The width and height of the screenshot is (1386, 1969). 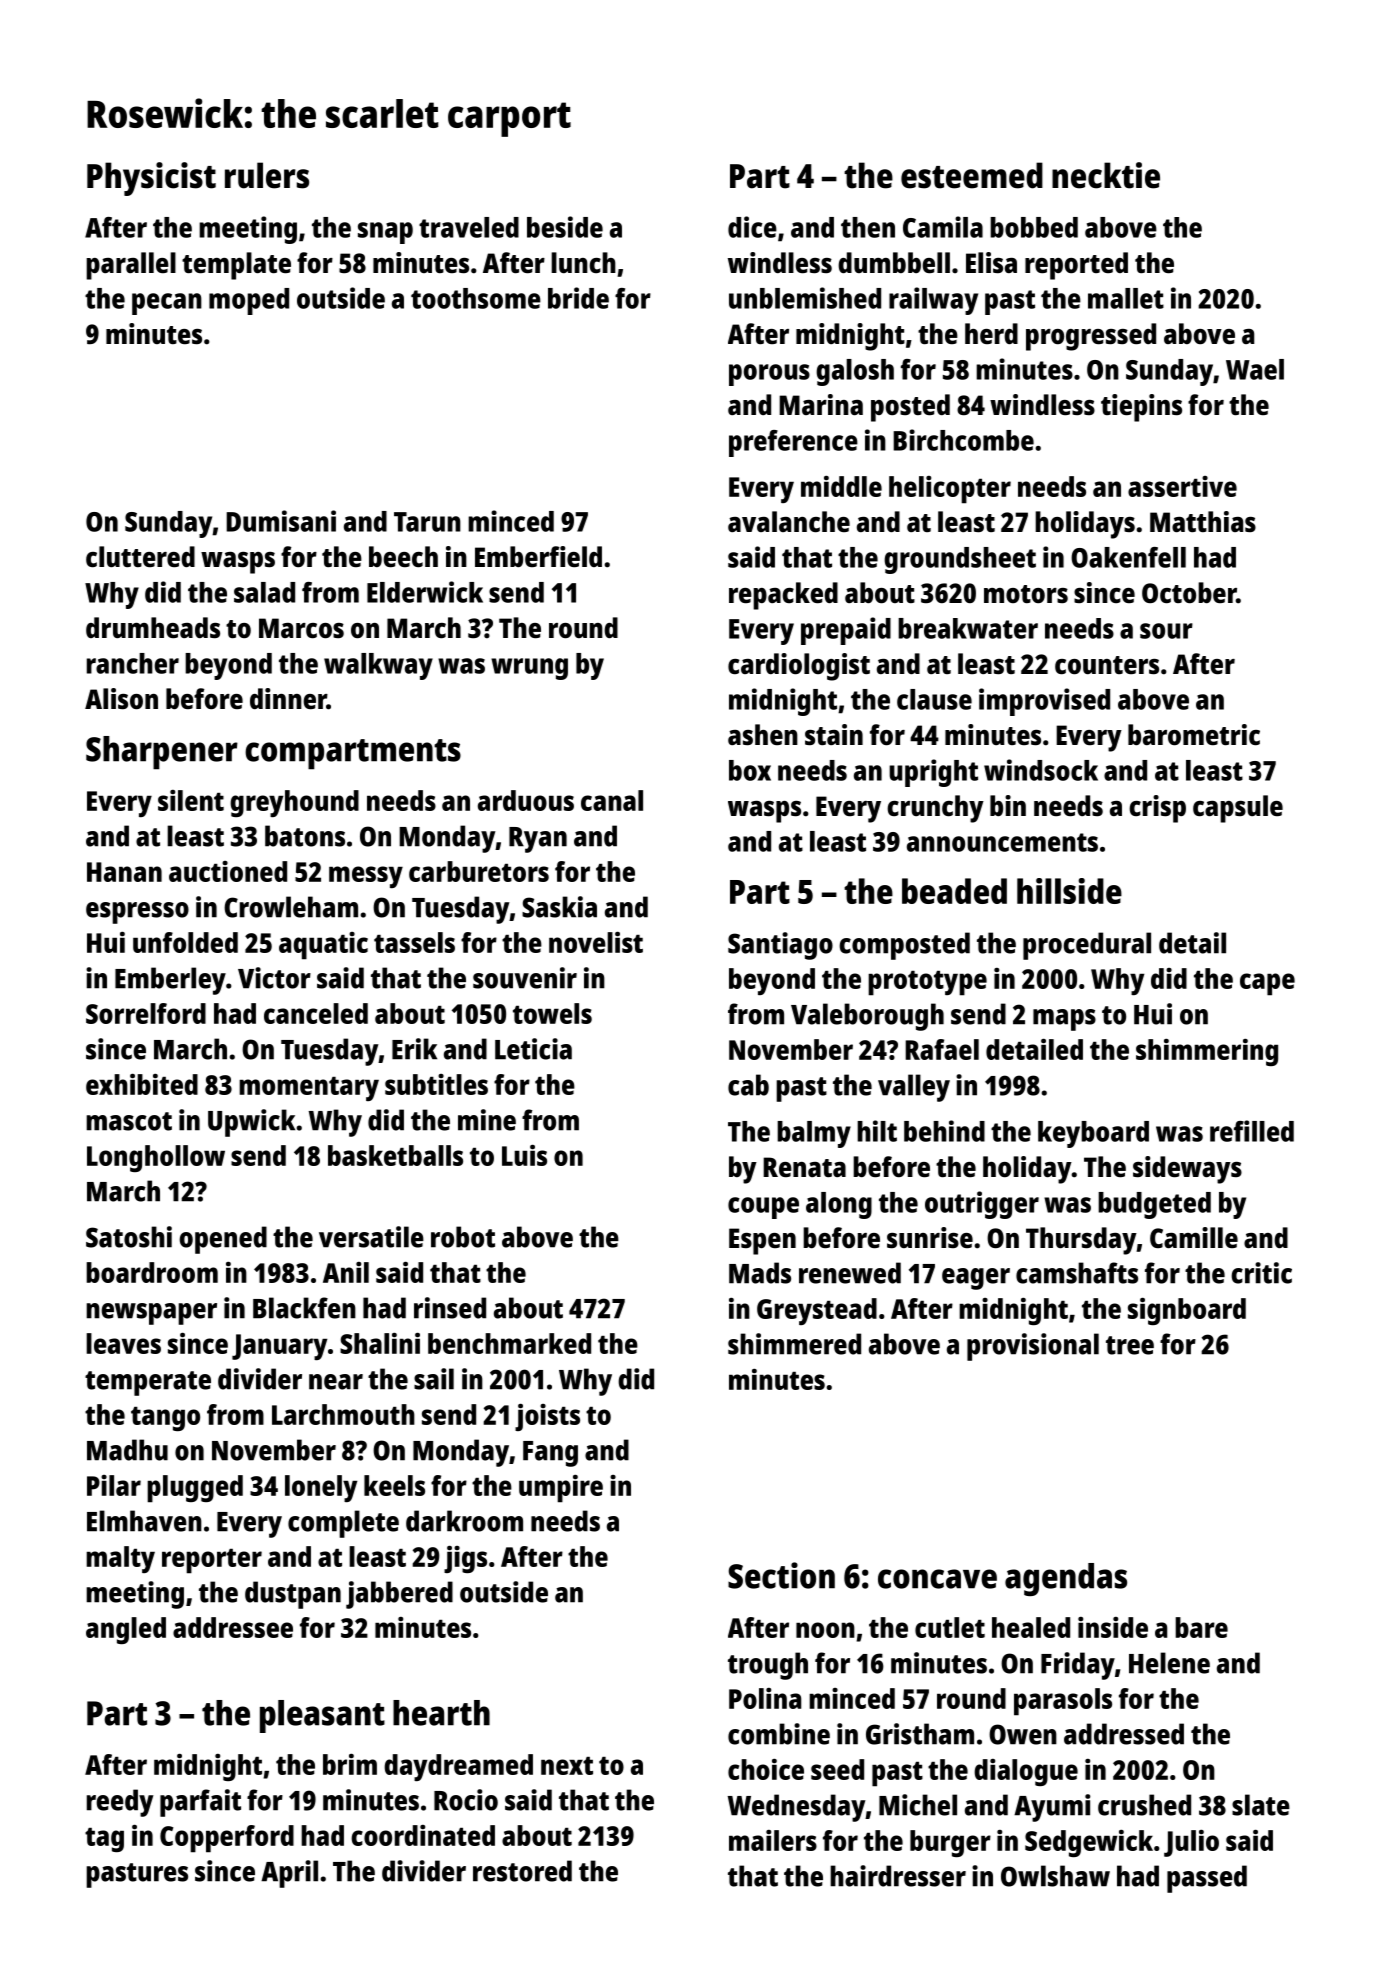 What do you see at coordinates (1141, 408) in the screenshot?
I see `tiepins` at bounding box center [1141, 408].
